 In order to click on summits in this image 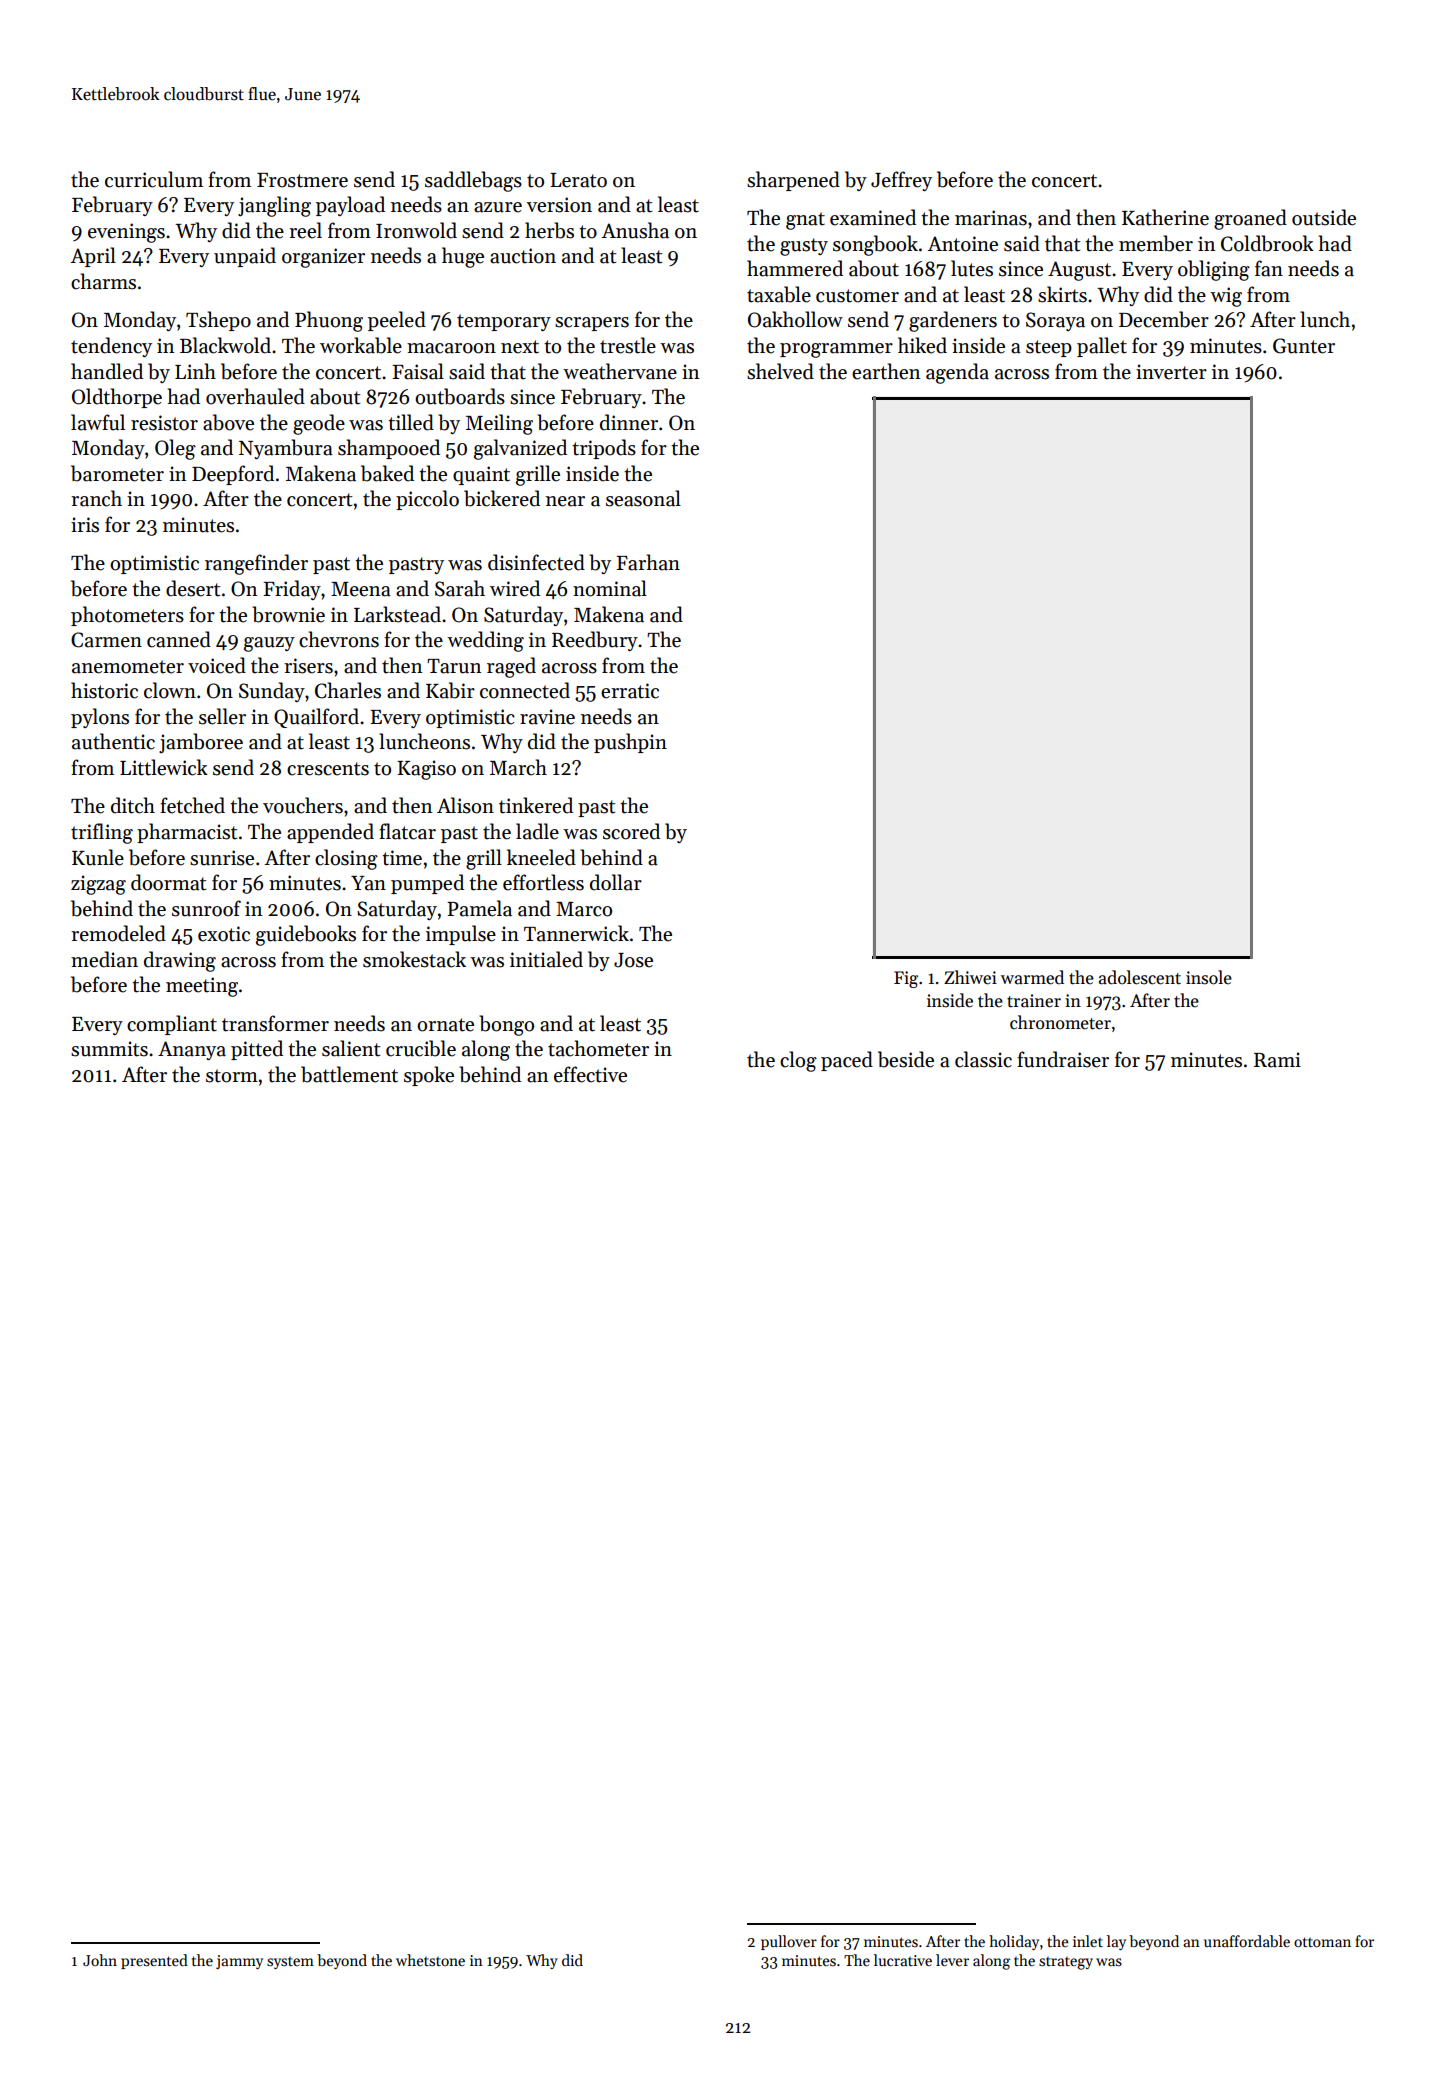, I will do `click(109, 1049)`.
